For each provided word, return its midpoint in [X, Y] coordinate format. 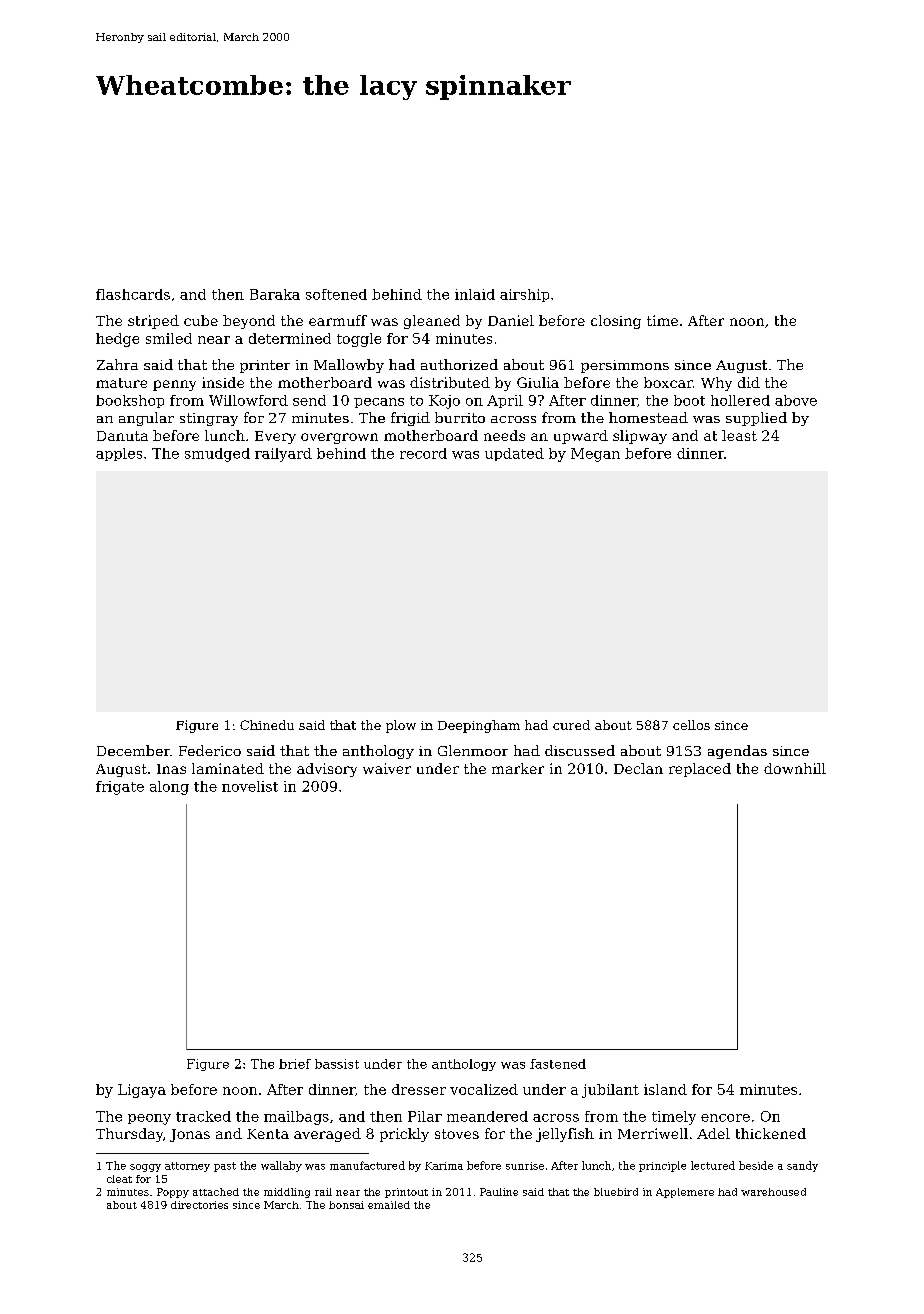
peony [149, 1119]
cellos [691, 725]
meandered [487, 1116]
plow [401, 726]
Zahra [117, 364]
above [796, 400]
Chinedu [267, 725]
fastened [558, 1064]
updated [514, 454]
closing [616, 322]
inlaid [475, 294]
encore [725, 1118]
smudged [217, 455]
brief [295, 1064]
